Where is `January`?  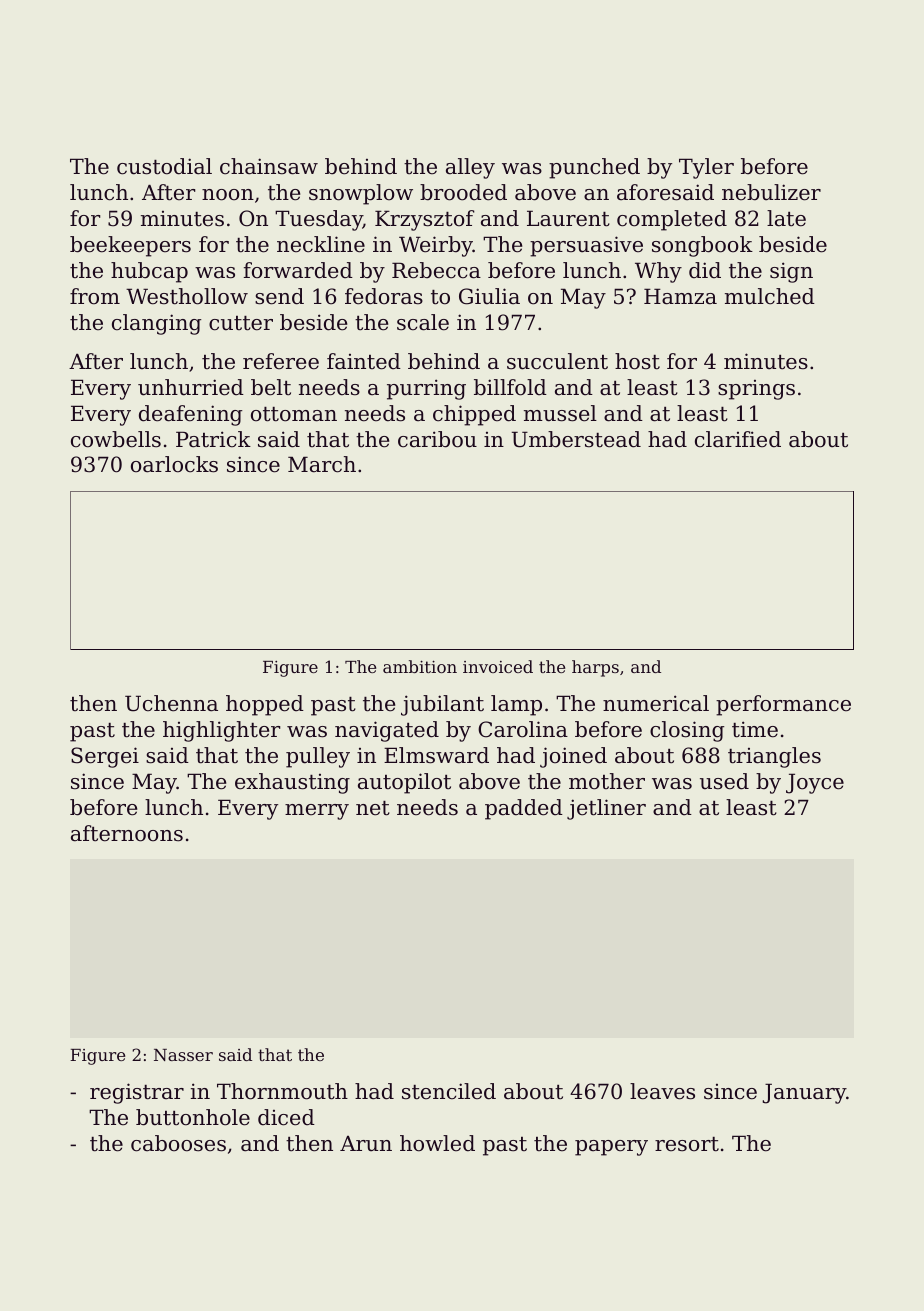
January is located at coordinates (804, 1093).
